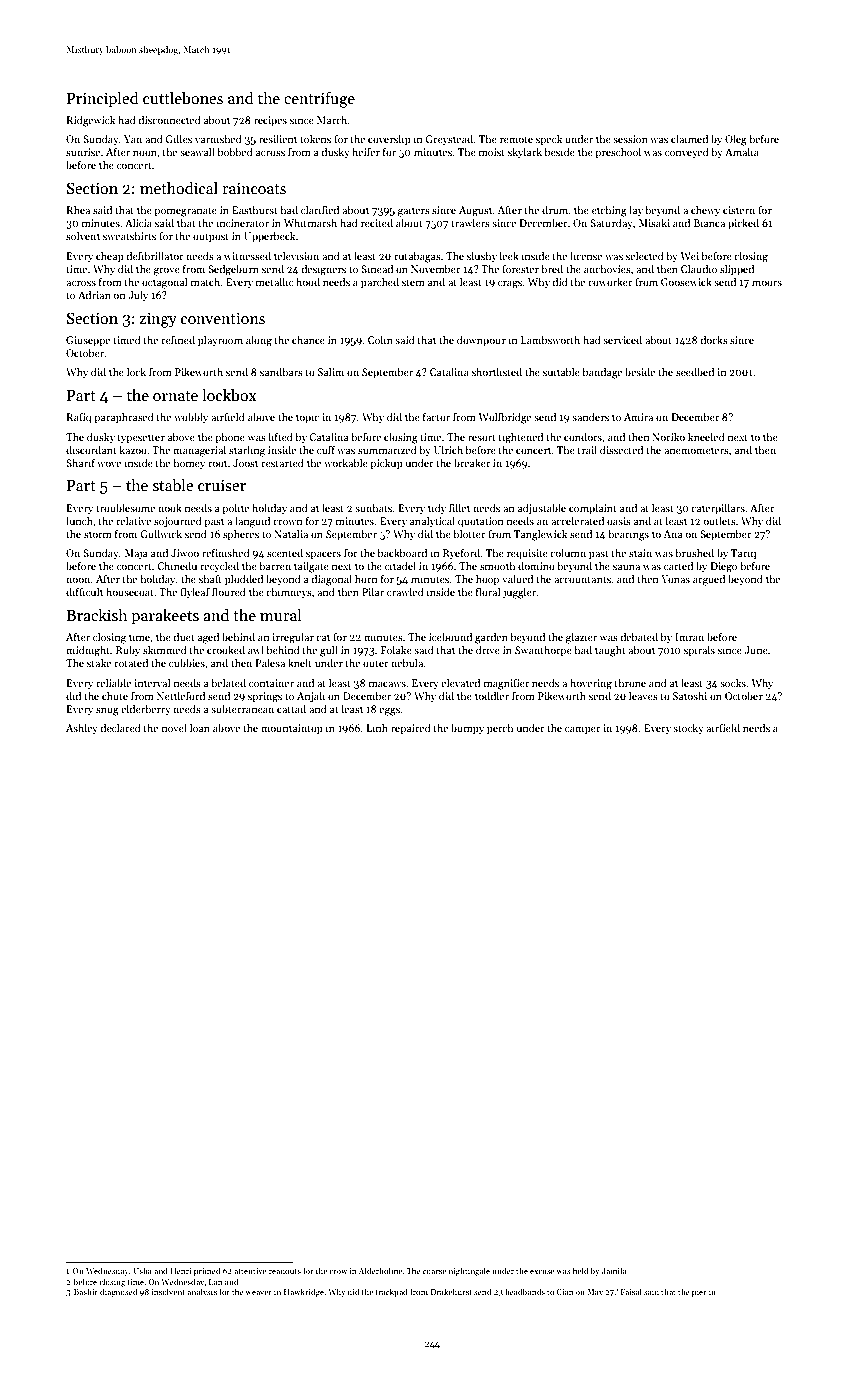  What do you see at coordinates (504, 418) in the document?
I see `Wolfbridge` at bounding box center [504, 418].
